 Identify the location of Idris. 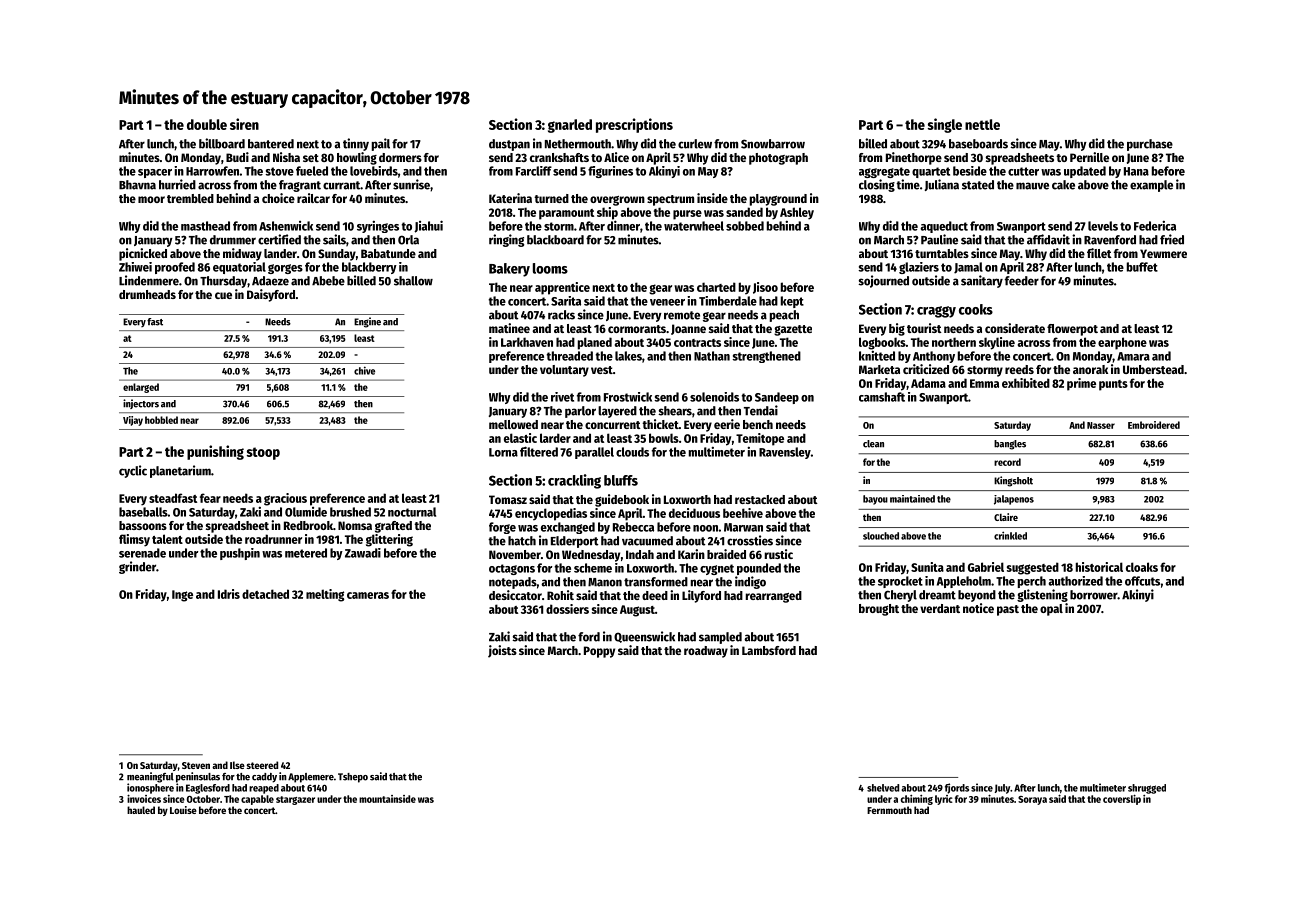
(229, 594).
